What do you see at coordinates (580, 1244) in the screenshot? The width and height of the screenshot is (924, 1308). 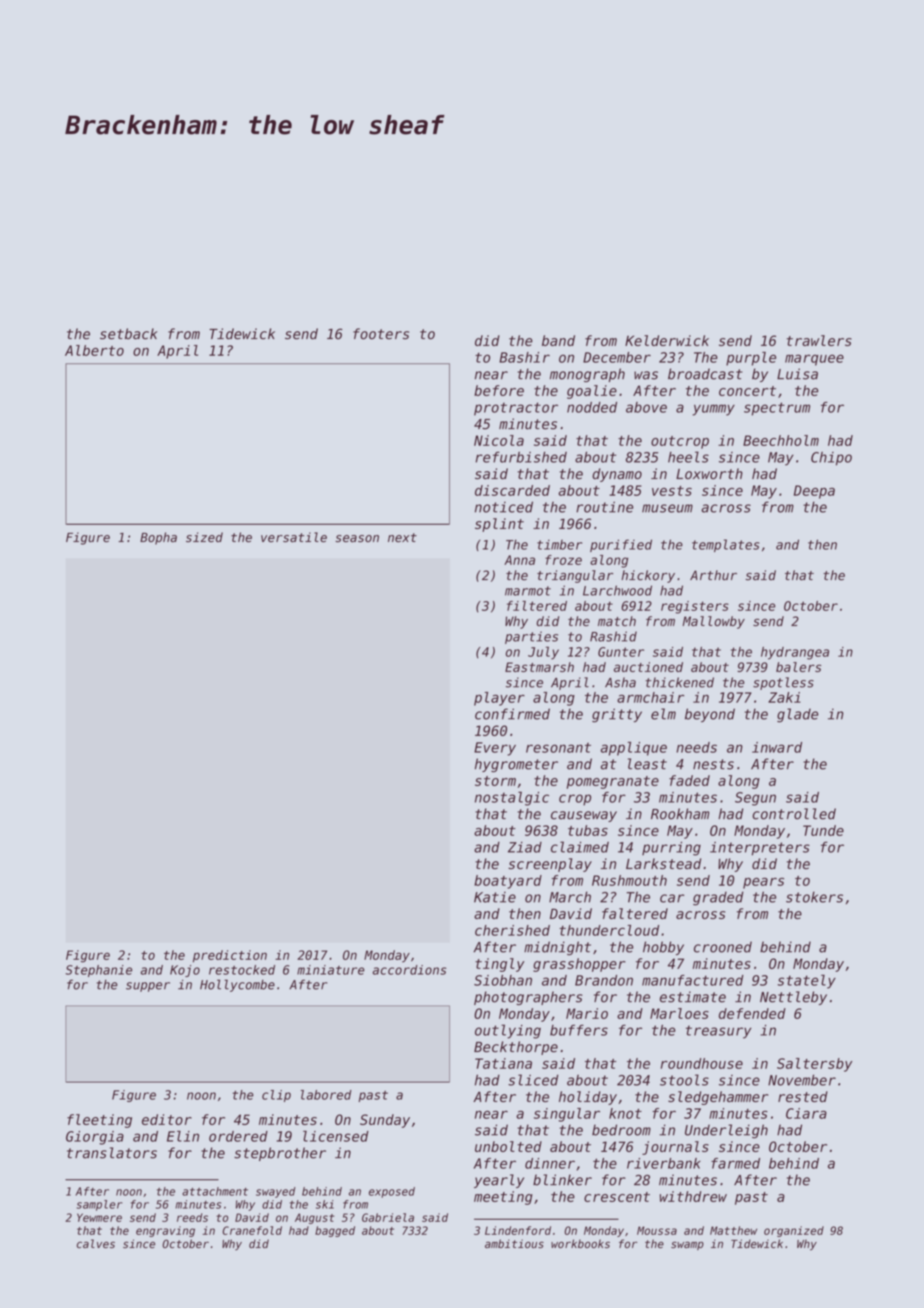 I see `workbooks` at bounding box center [580, 1244].
